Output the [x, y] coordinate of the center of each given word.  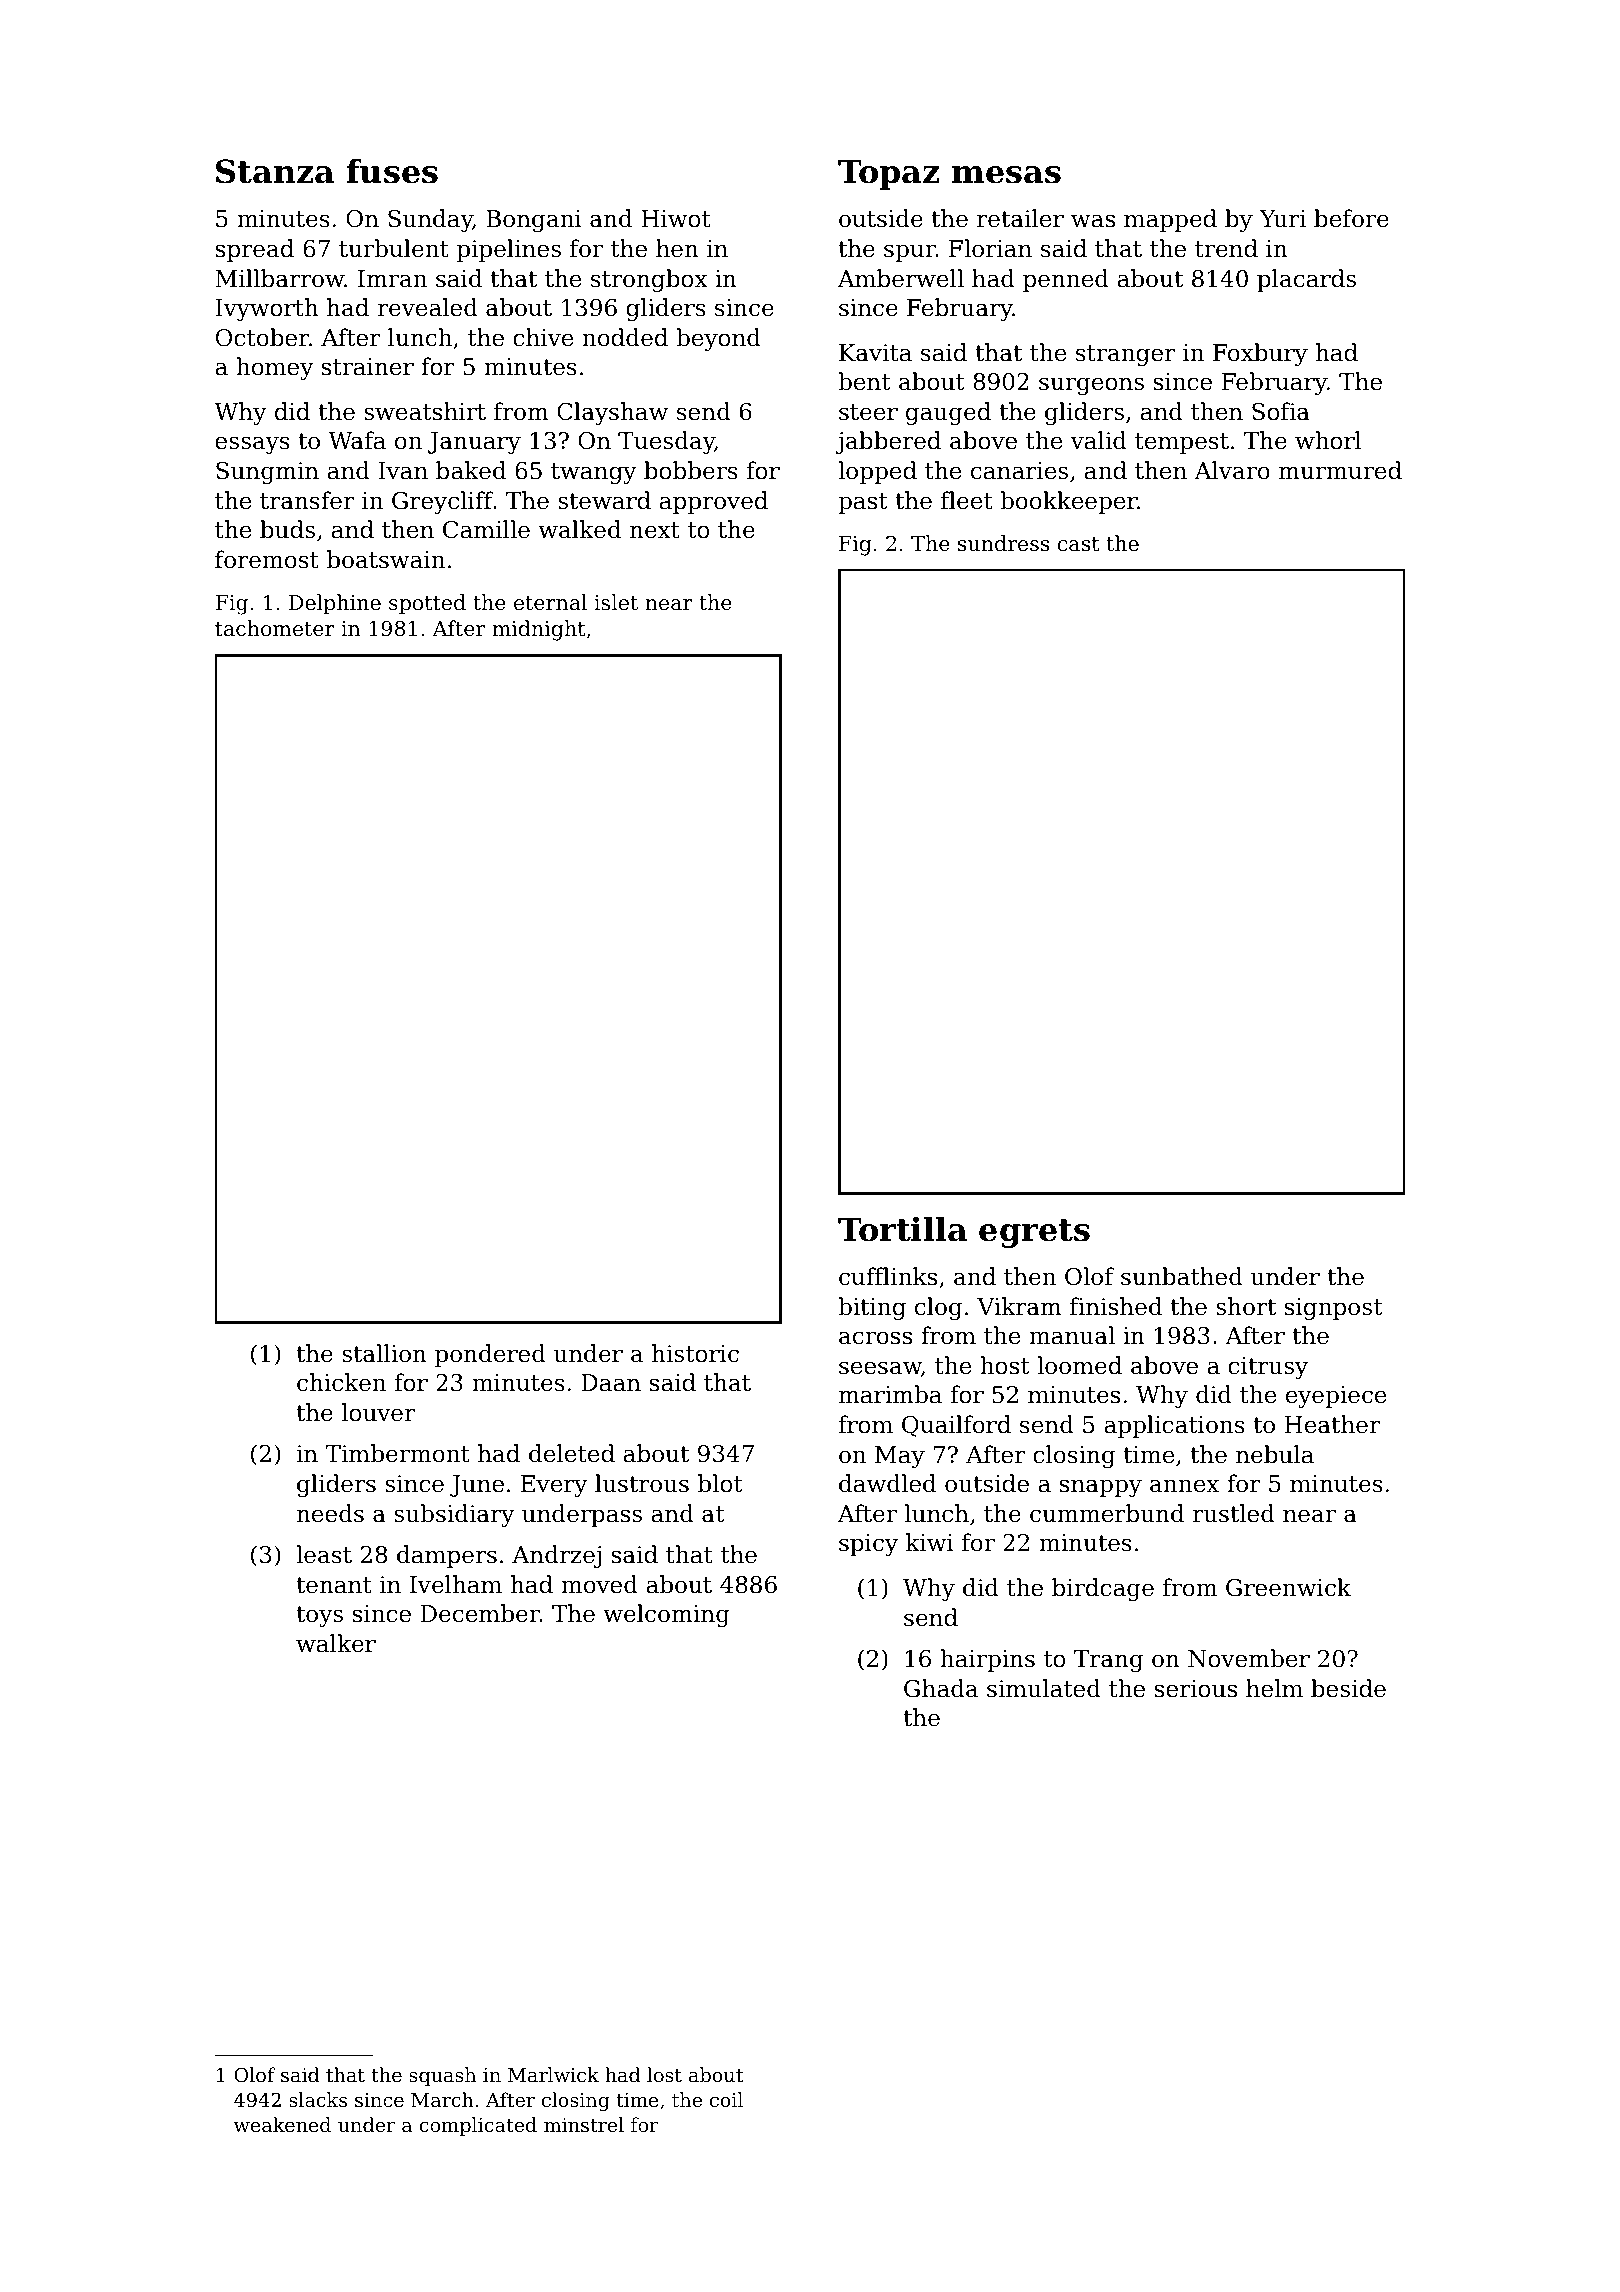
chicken [341, 1382]
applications [1174, 1426]
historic [695, 1353]
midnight [538, 630]
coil [726, 2099]
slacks [318, 2099]
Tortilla [902, 1229]
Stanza [275, 171]
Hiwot [676, 219]
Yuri [1283, 219]
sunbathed [1182, 1276]
